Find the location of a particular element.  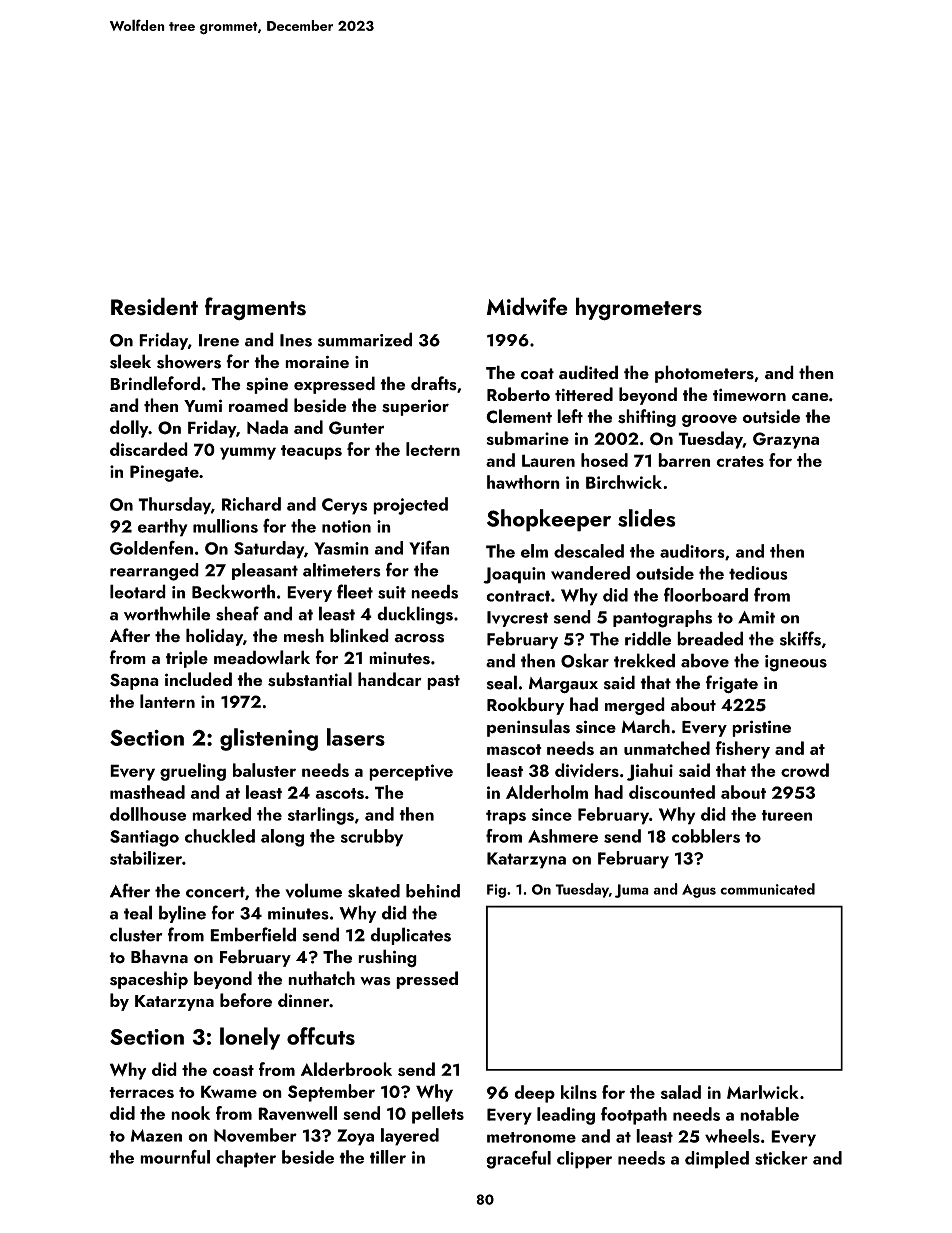

cane is located at coordinates (810, 396).
